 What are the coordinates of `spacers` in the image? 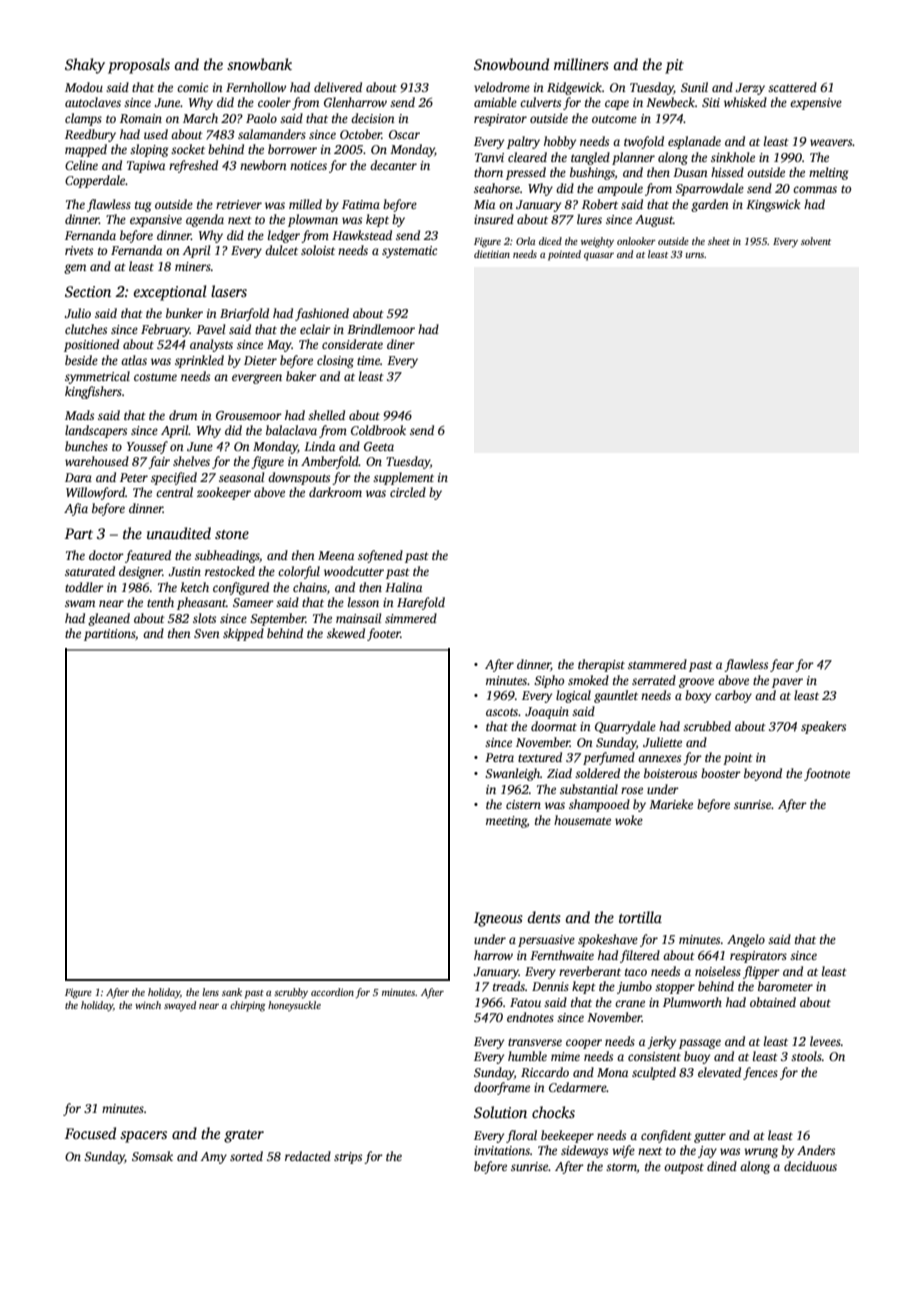 It's located at (143, 1137).
